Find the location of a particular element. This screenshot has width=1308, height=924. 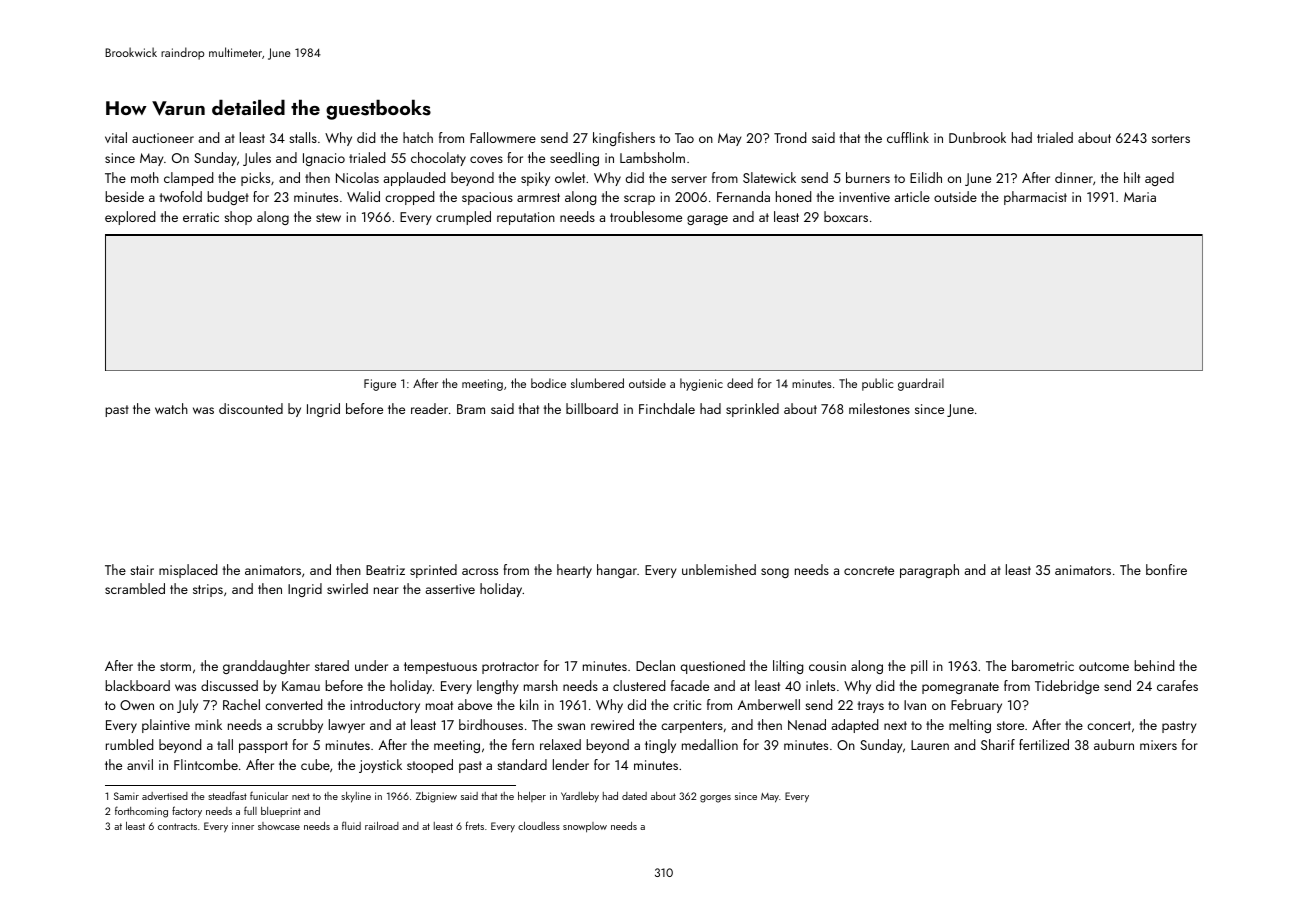

full is located at coordinates (250, 810).
